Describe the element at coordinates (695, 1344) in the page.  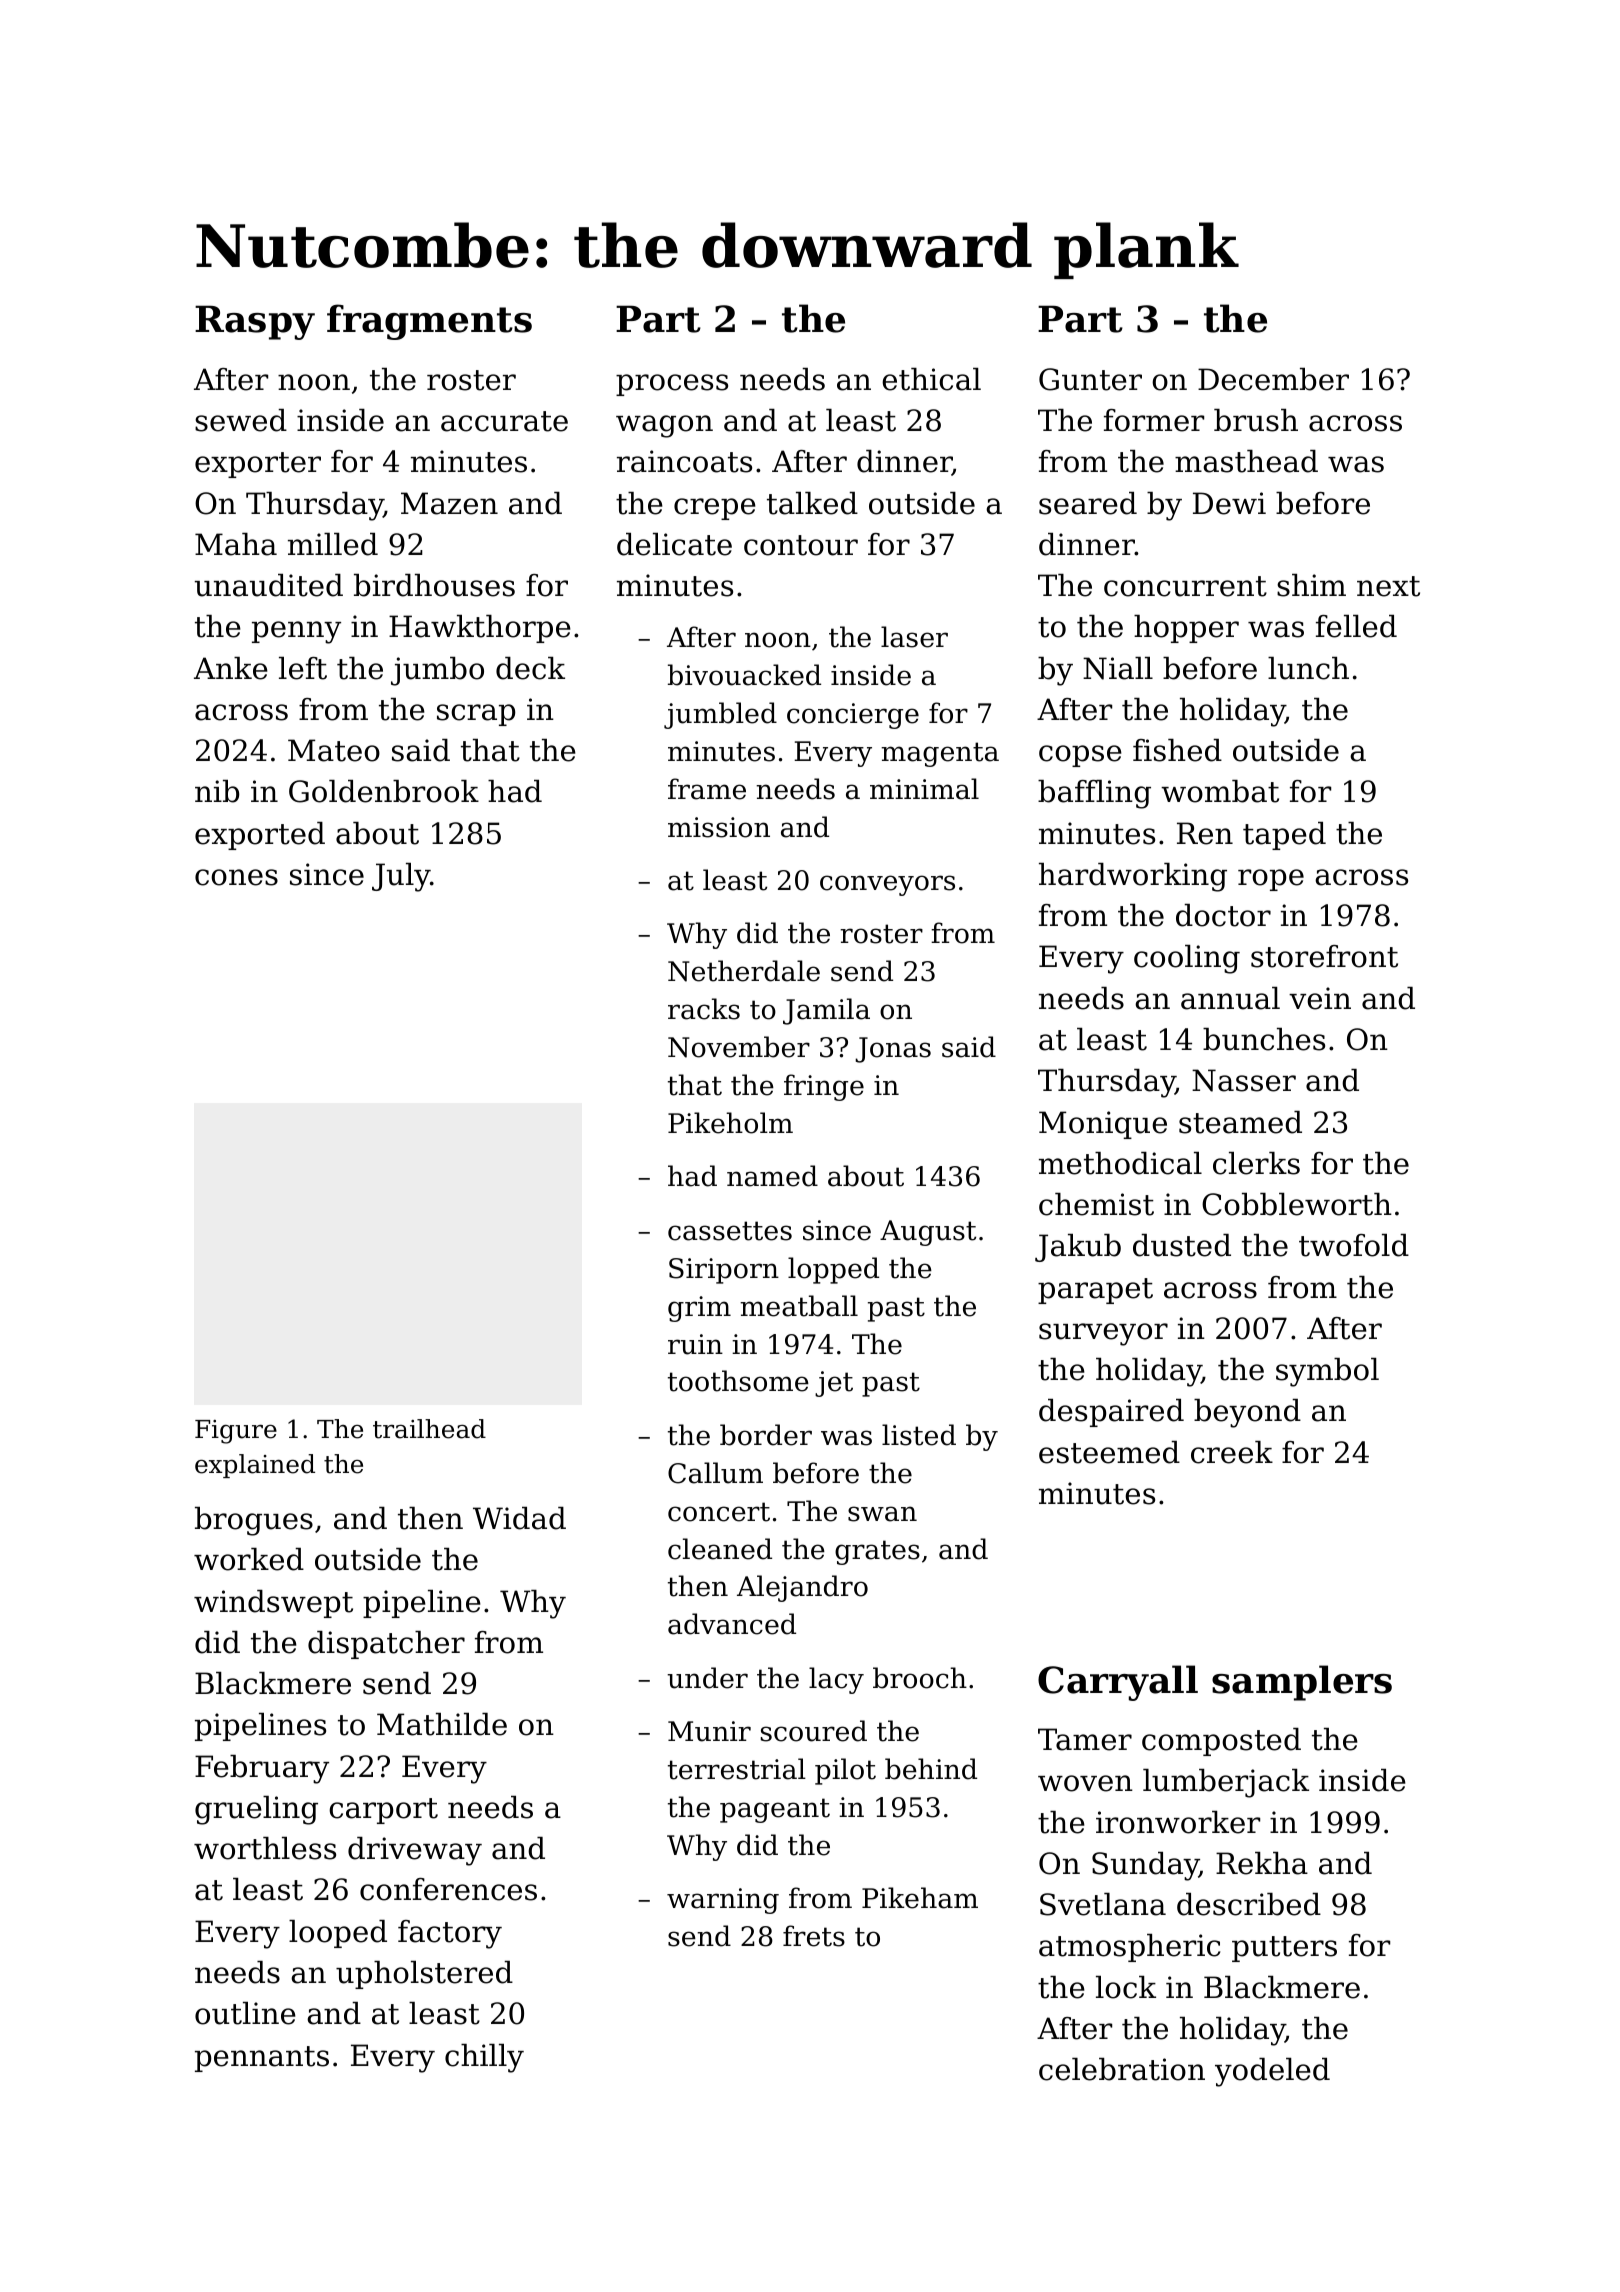
I see `ruin` at that location.
